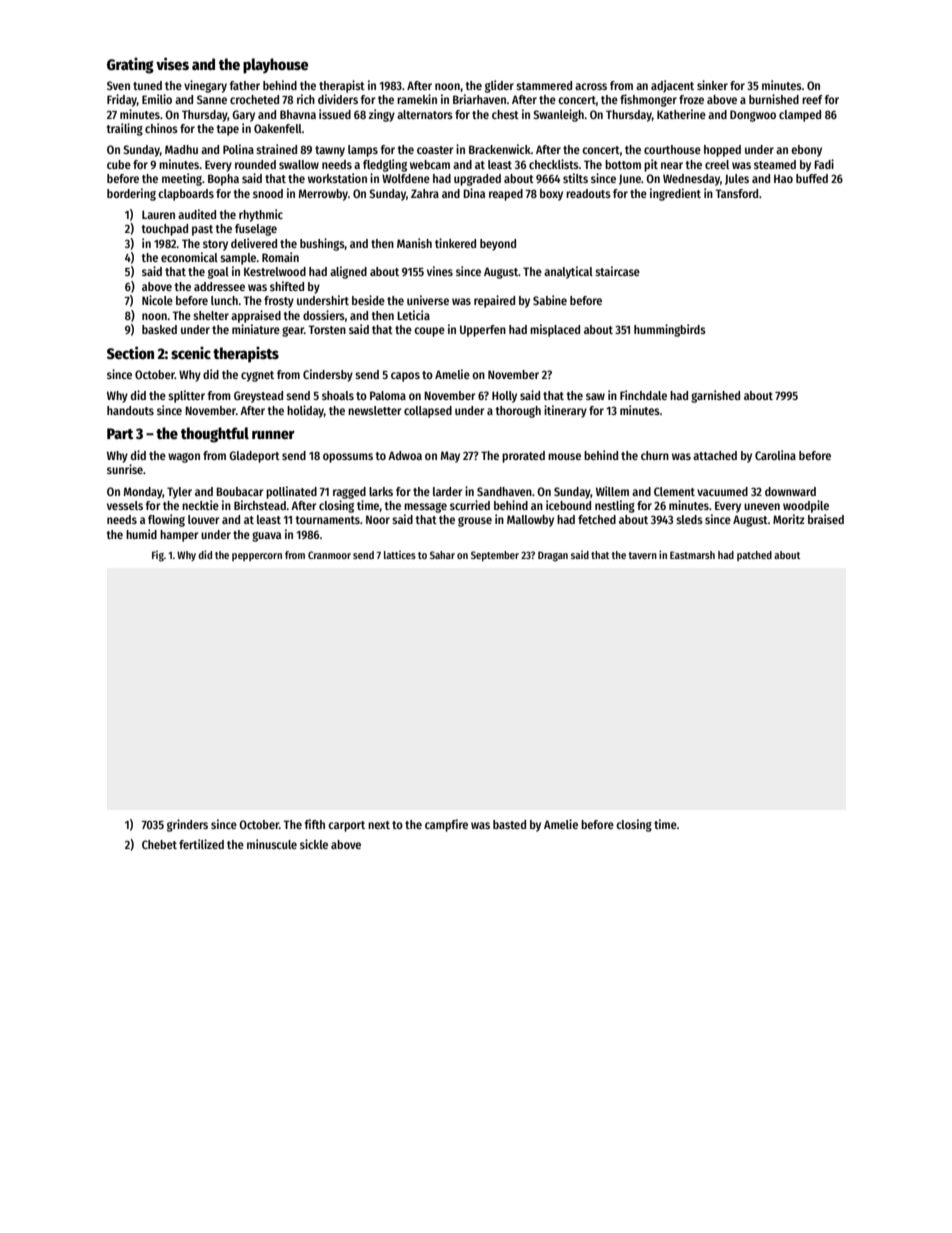 The height and width of the screenshot is (1233, 952). Describe the element at coordinates (172, 63) in the screenshot. I see `vises` at that location.
